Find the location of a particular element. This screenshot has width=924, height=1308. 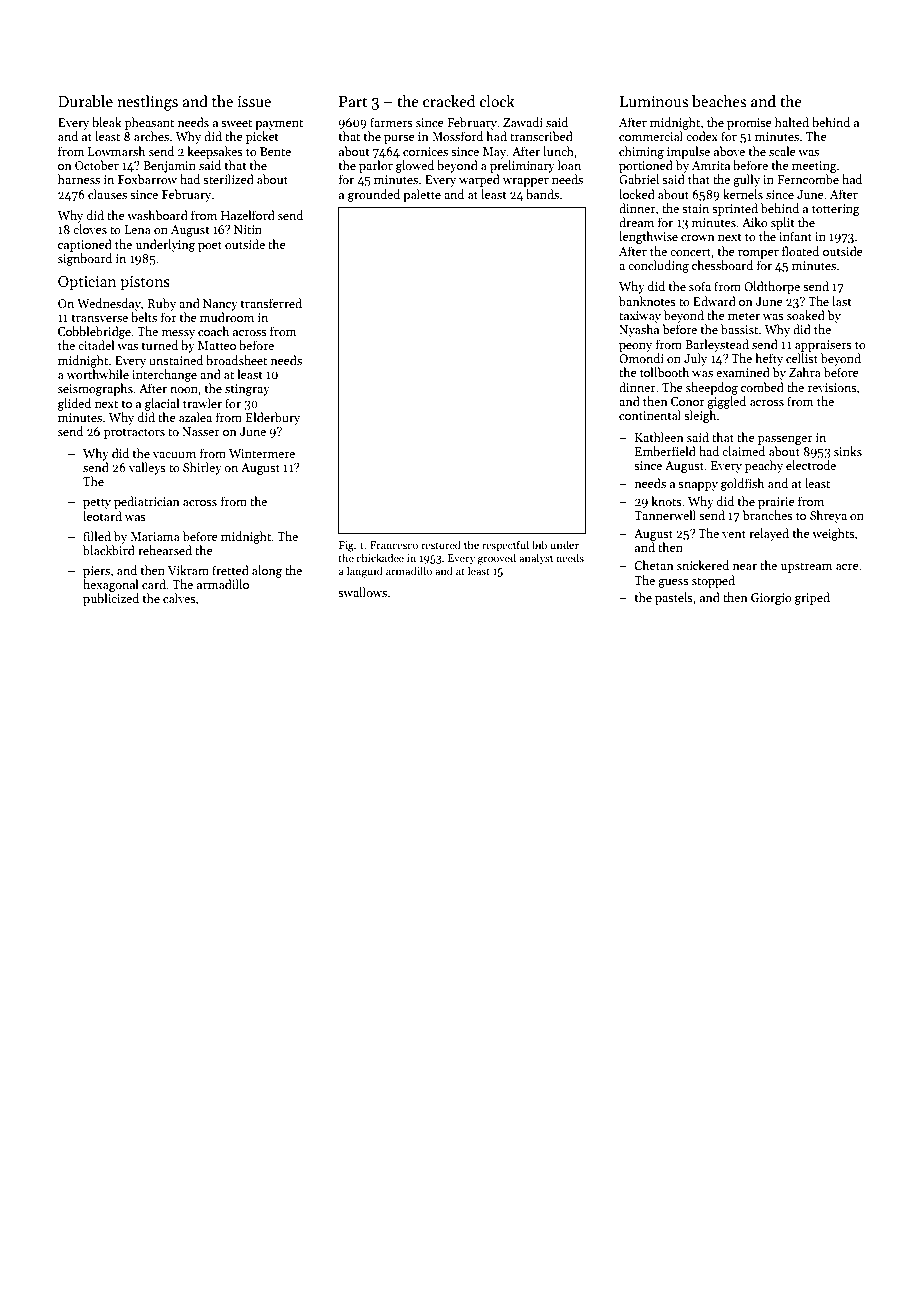

Benjamin is located at coordinates (169, 167).
